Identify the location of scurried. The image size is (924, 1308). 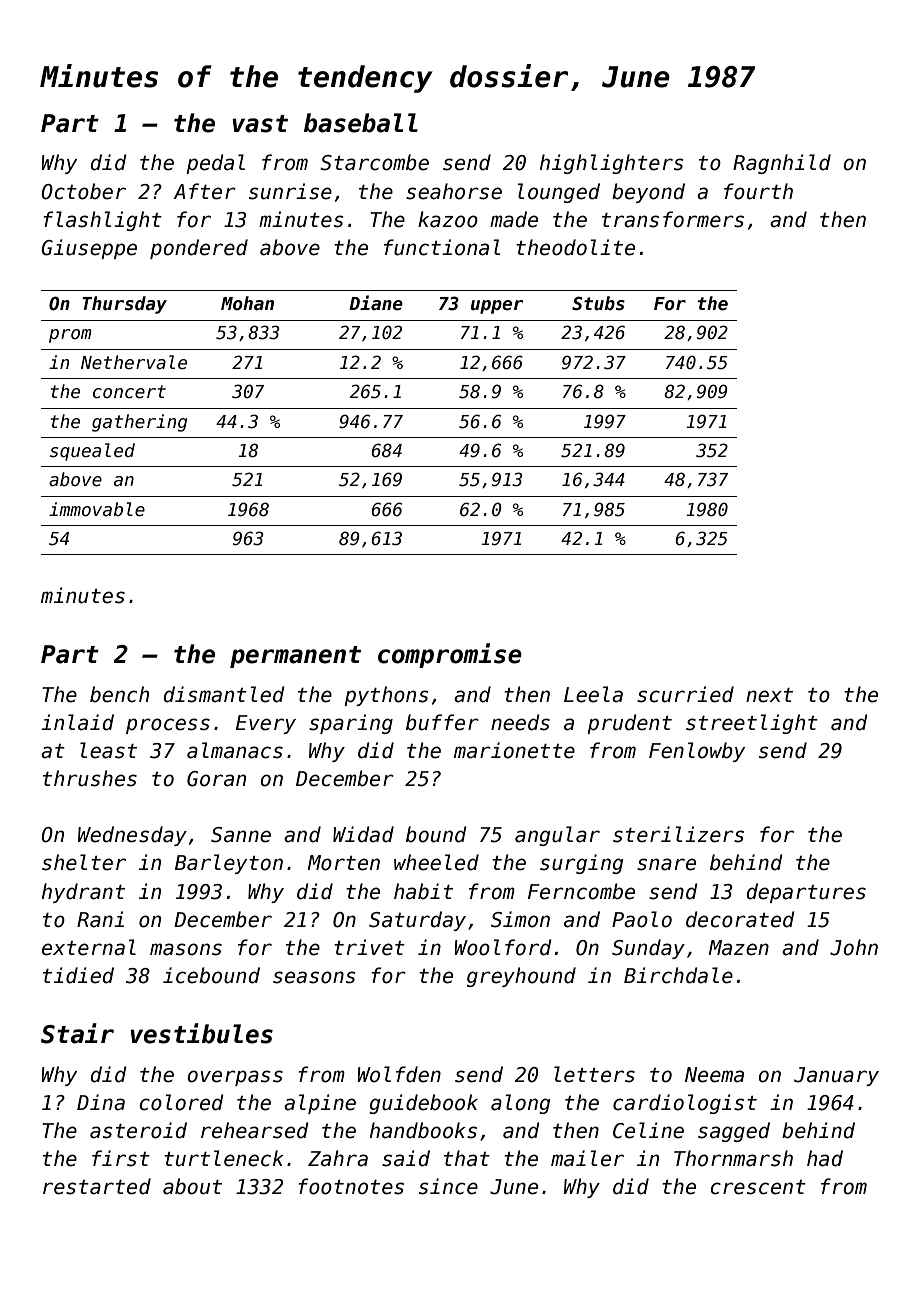
(685, 694).
